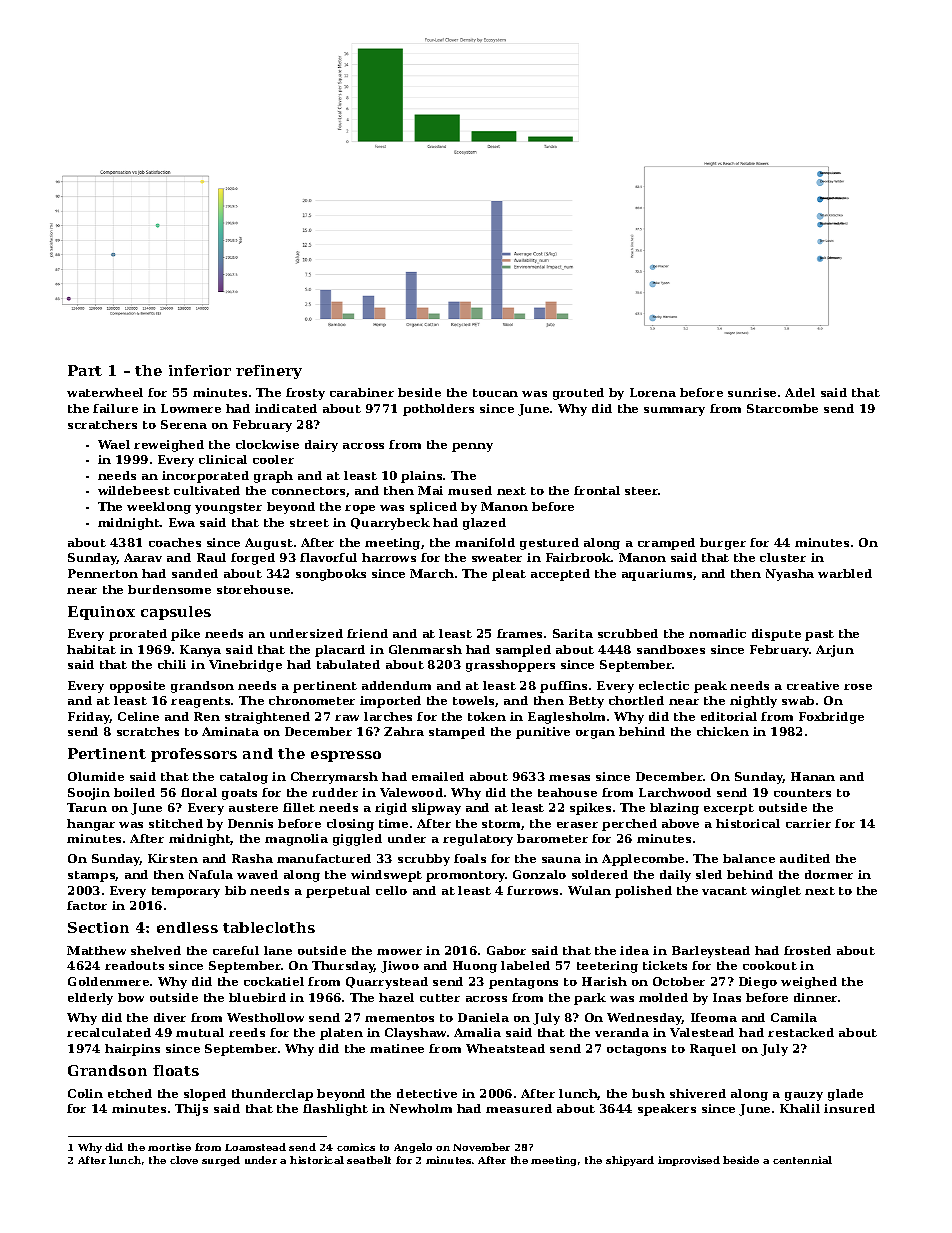 The height and width of the screenshot is (1233, 952). I want to click on Starcombe, so click(782, 408).
